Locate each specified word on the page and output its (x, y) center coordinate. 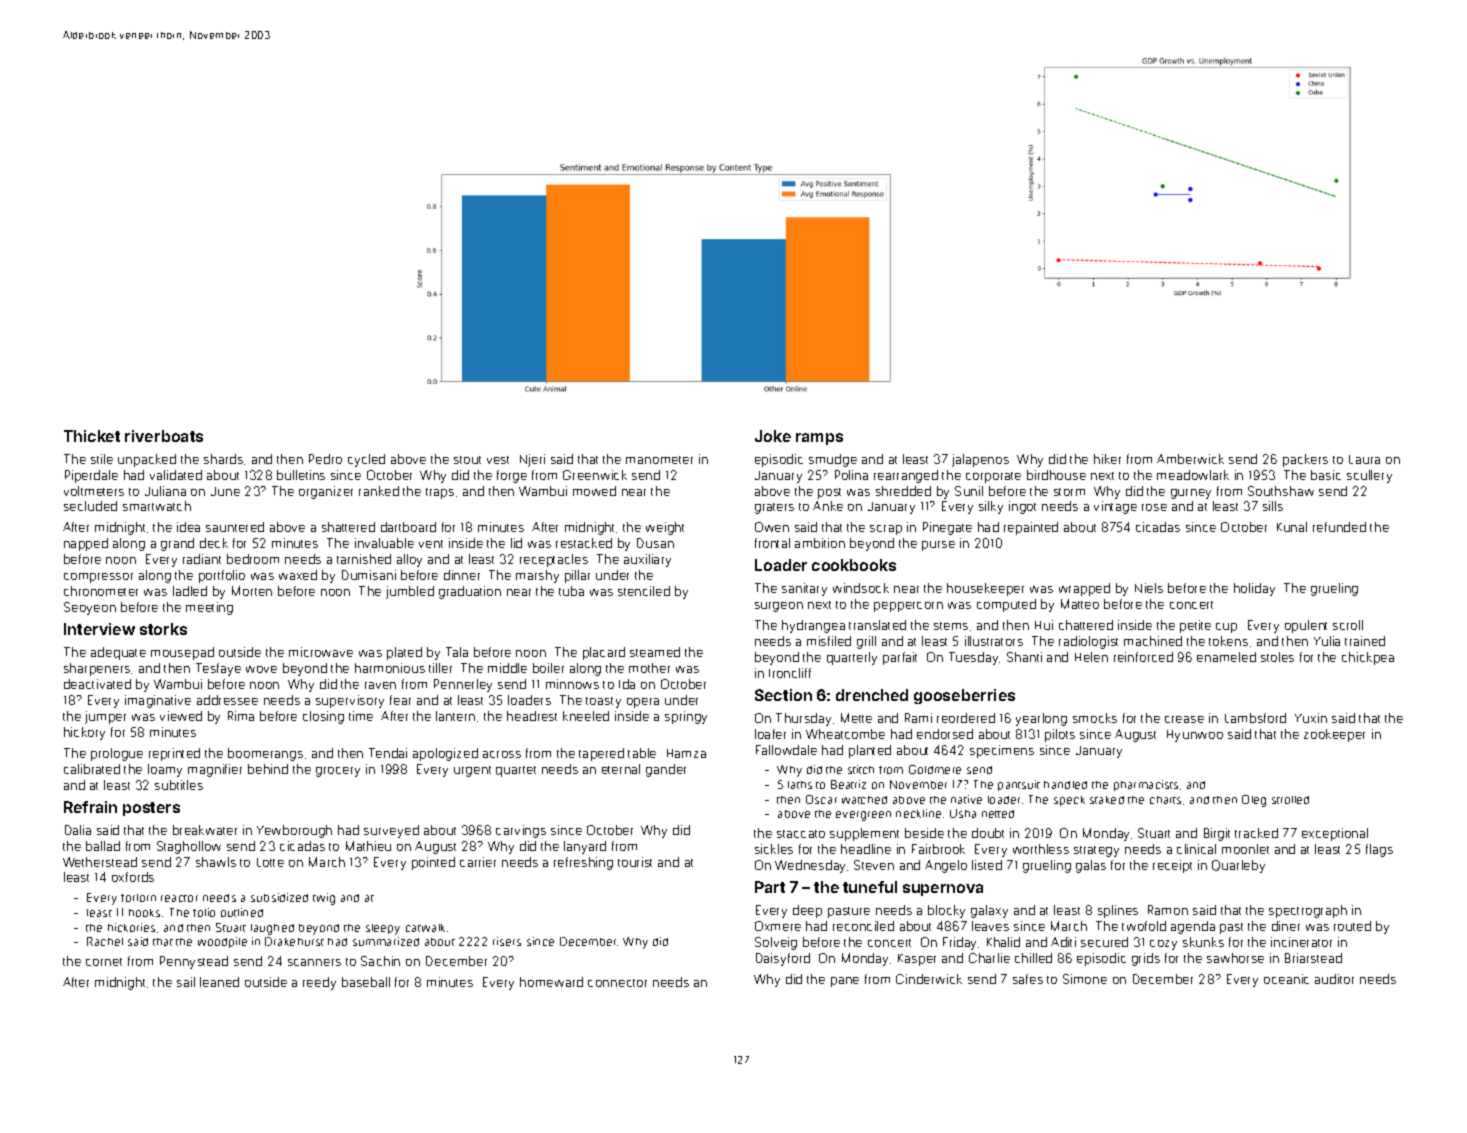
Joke (773, 436)
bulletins (301, 475)
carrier (478, 862)
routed (1352, 926)
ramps (819, 439)
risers (507, 941)
